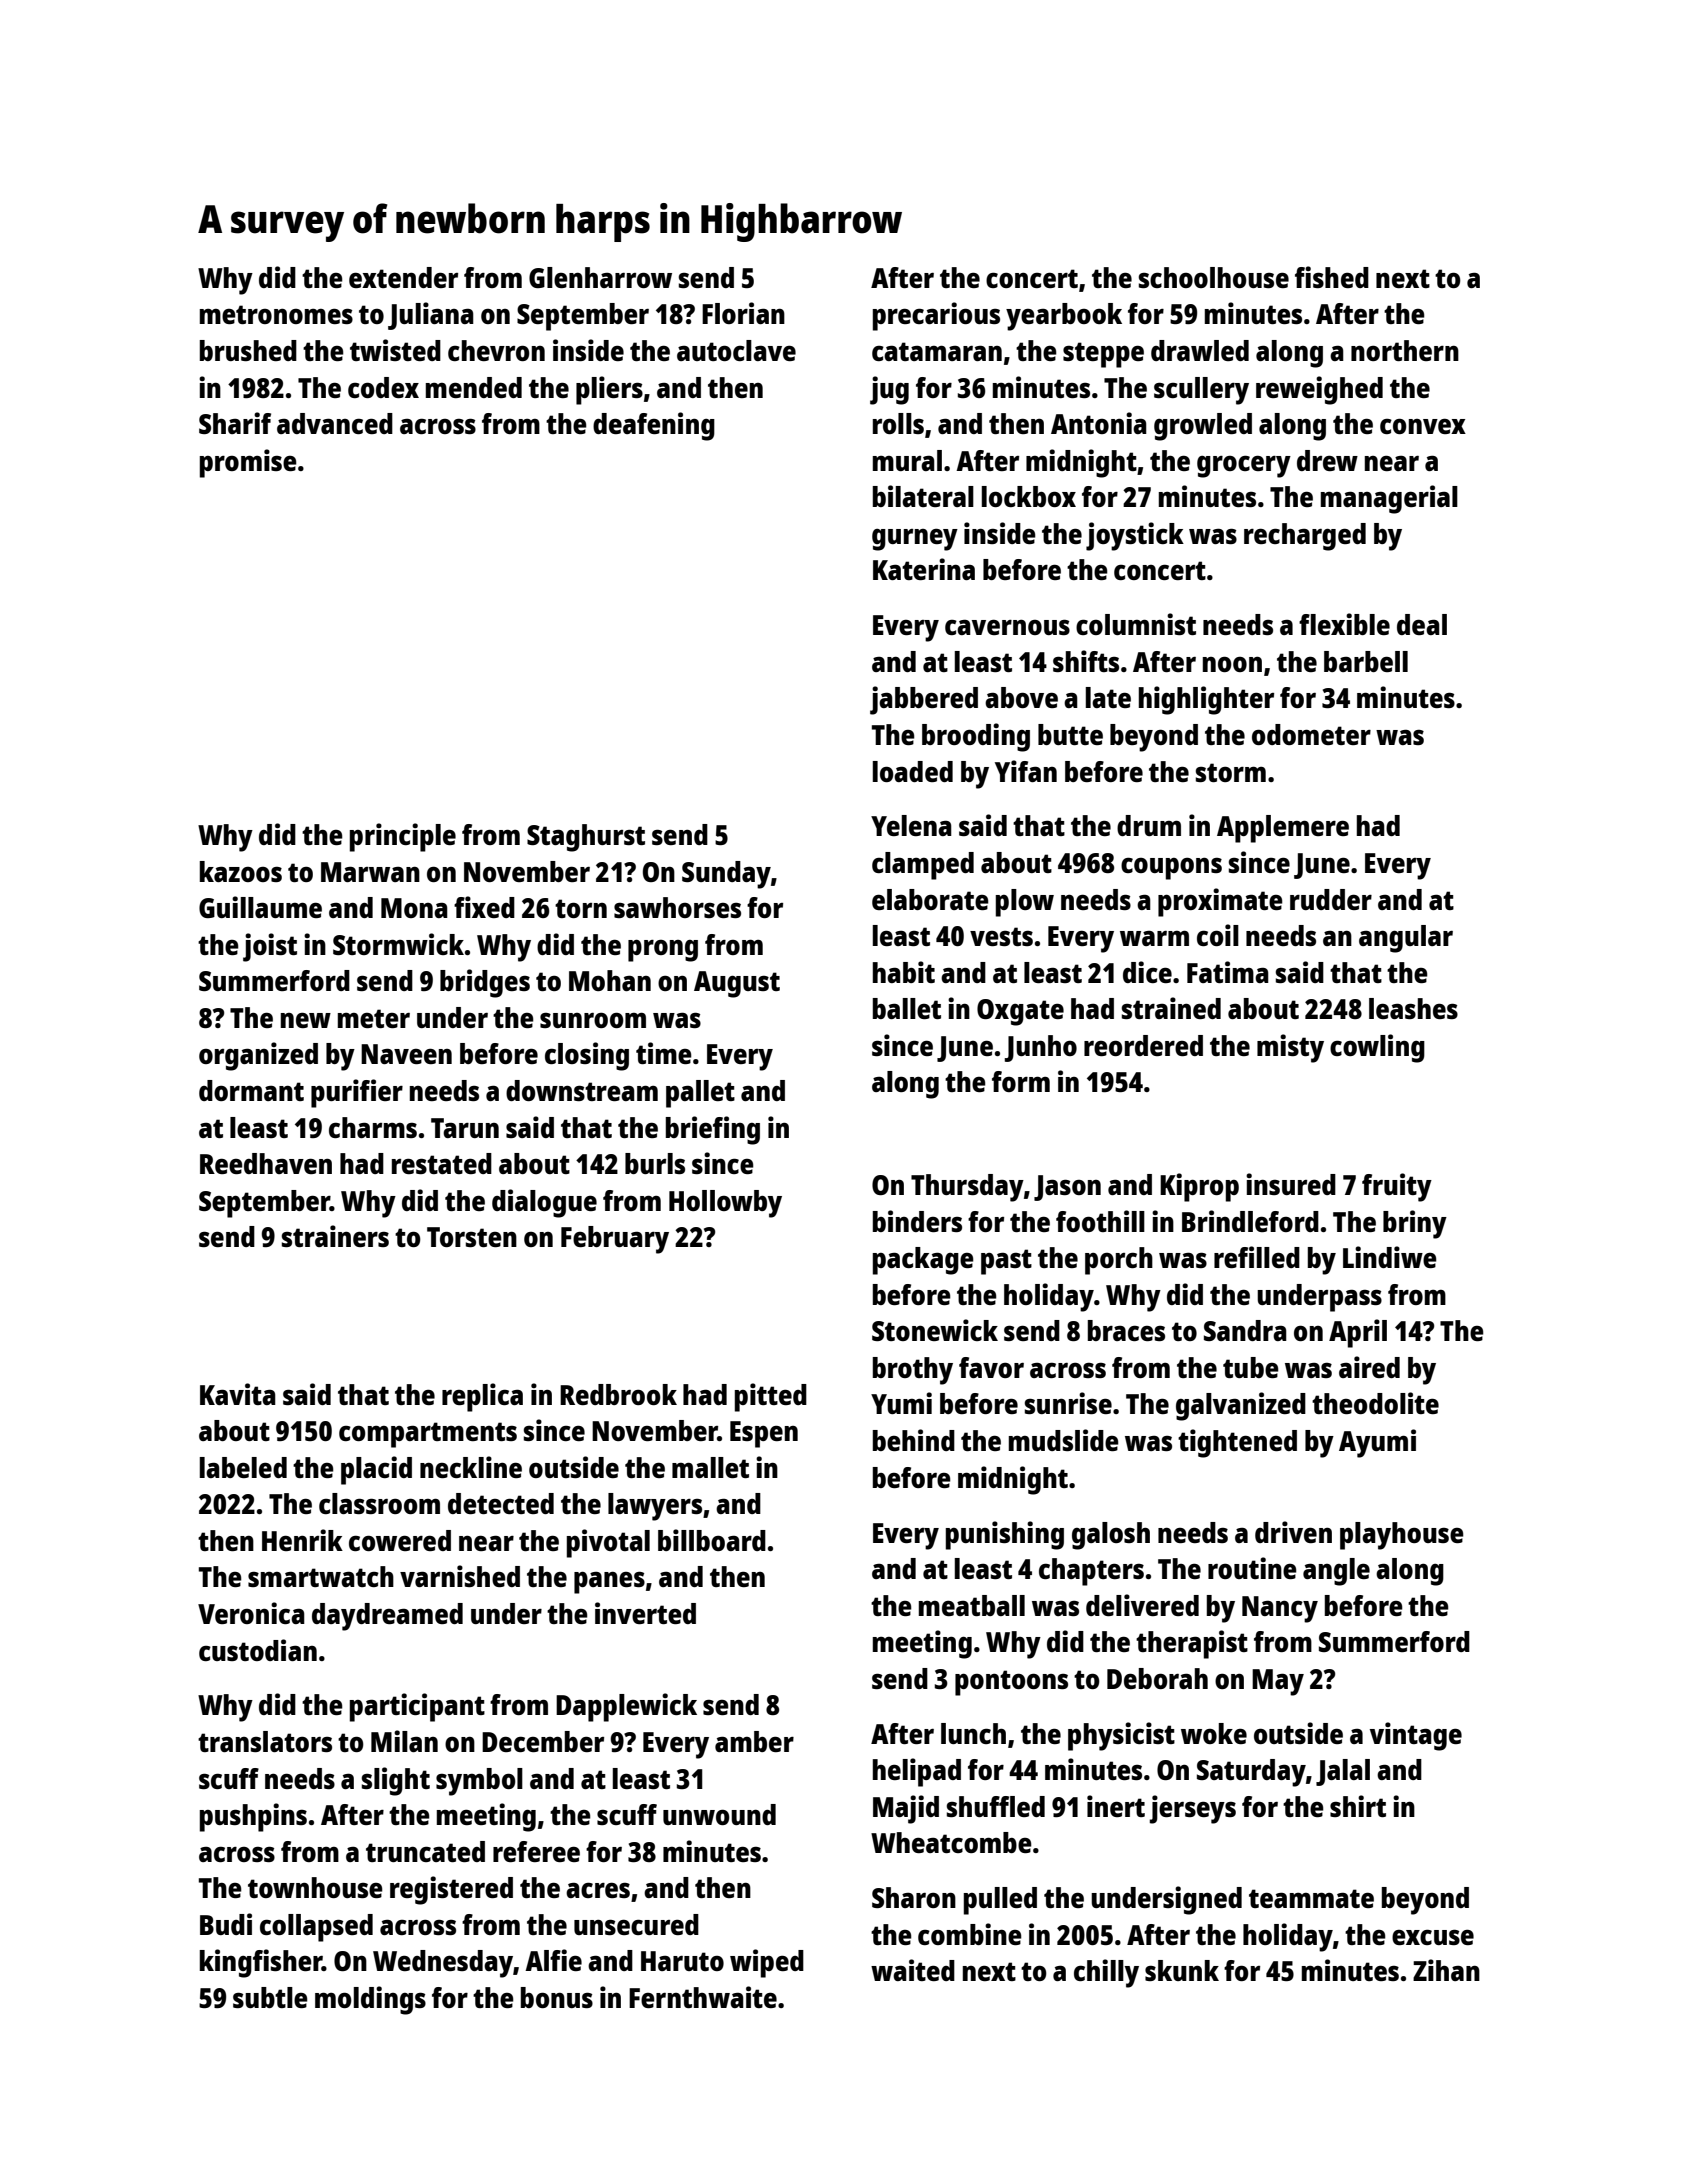 This document has width=1683, height=2178. What do you see at coordinates (1064, 1440) in the document?
I see `mudslide` at bounding box center [1064, 1440].
